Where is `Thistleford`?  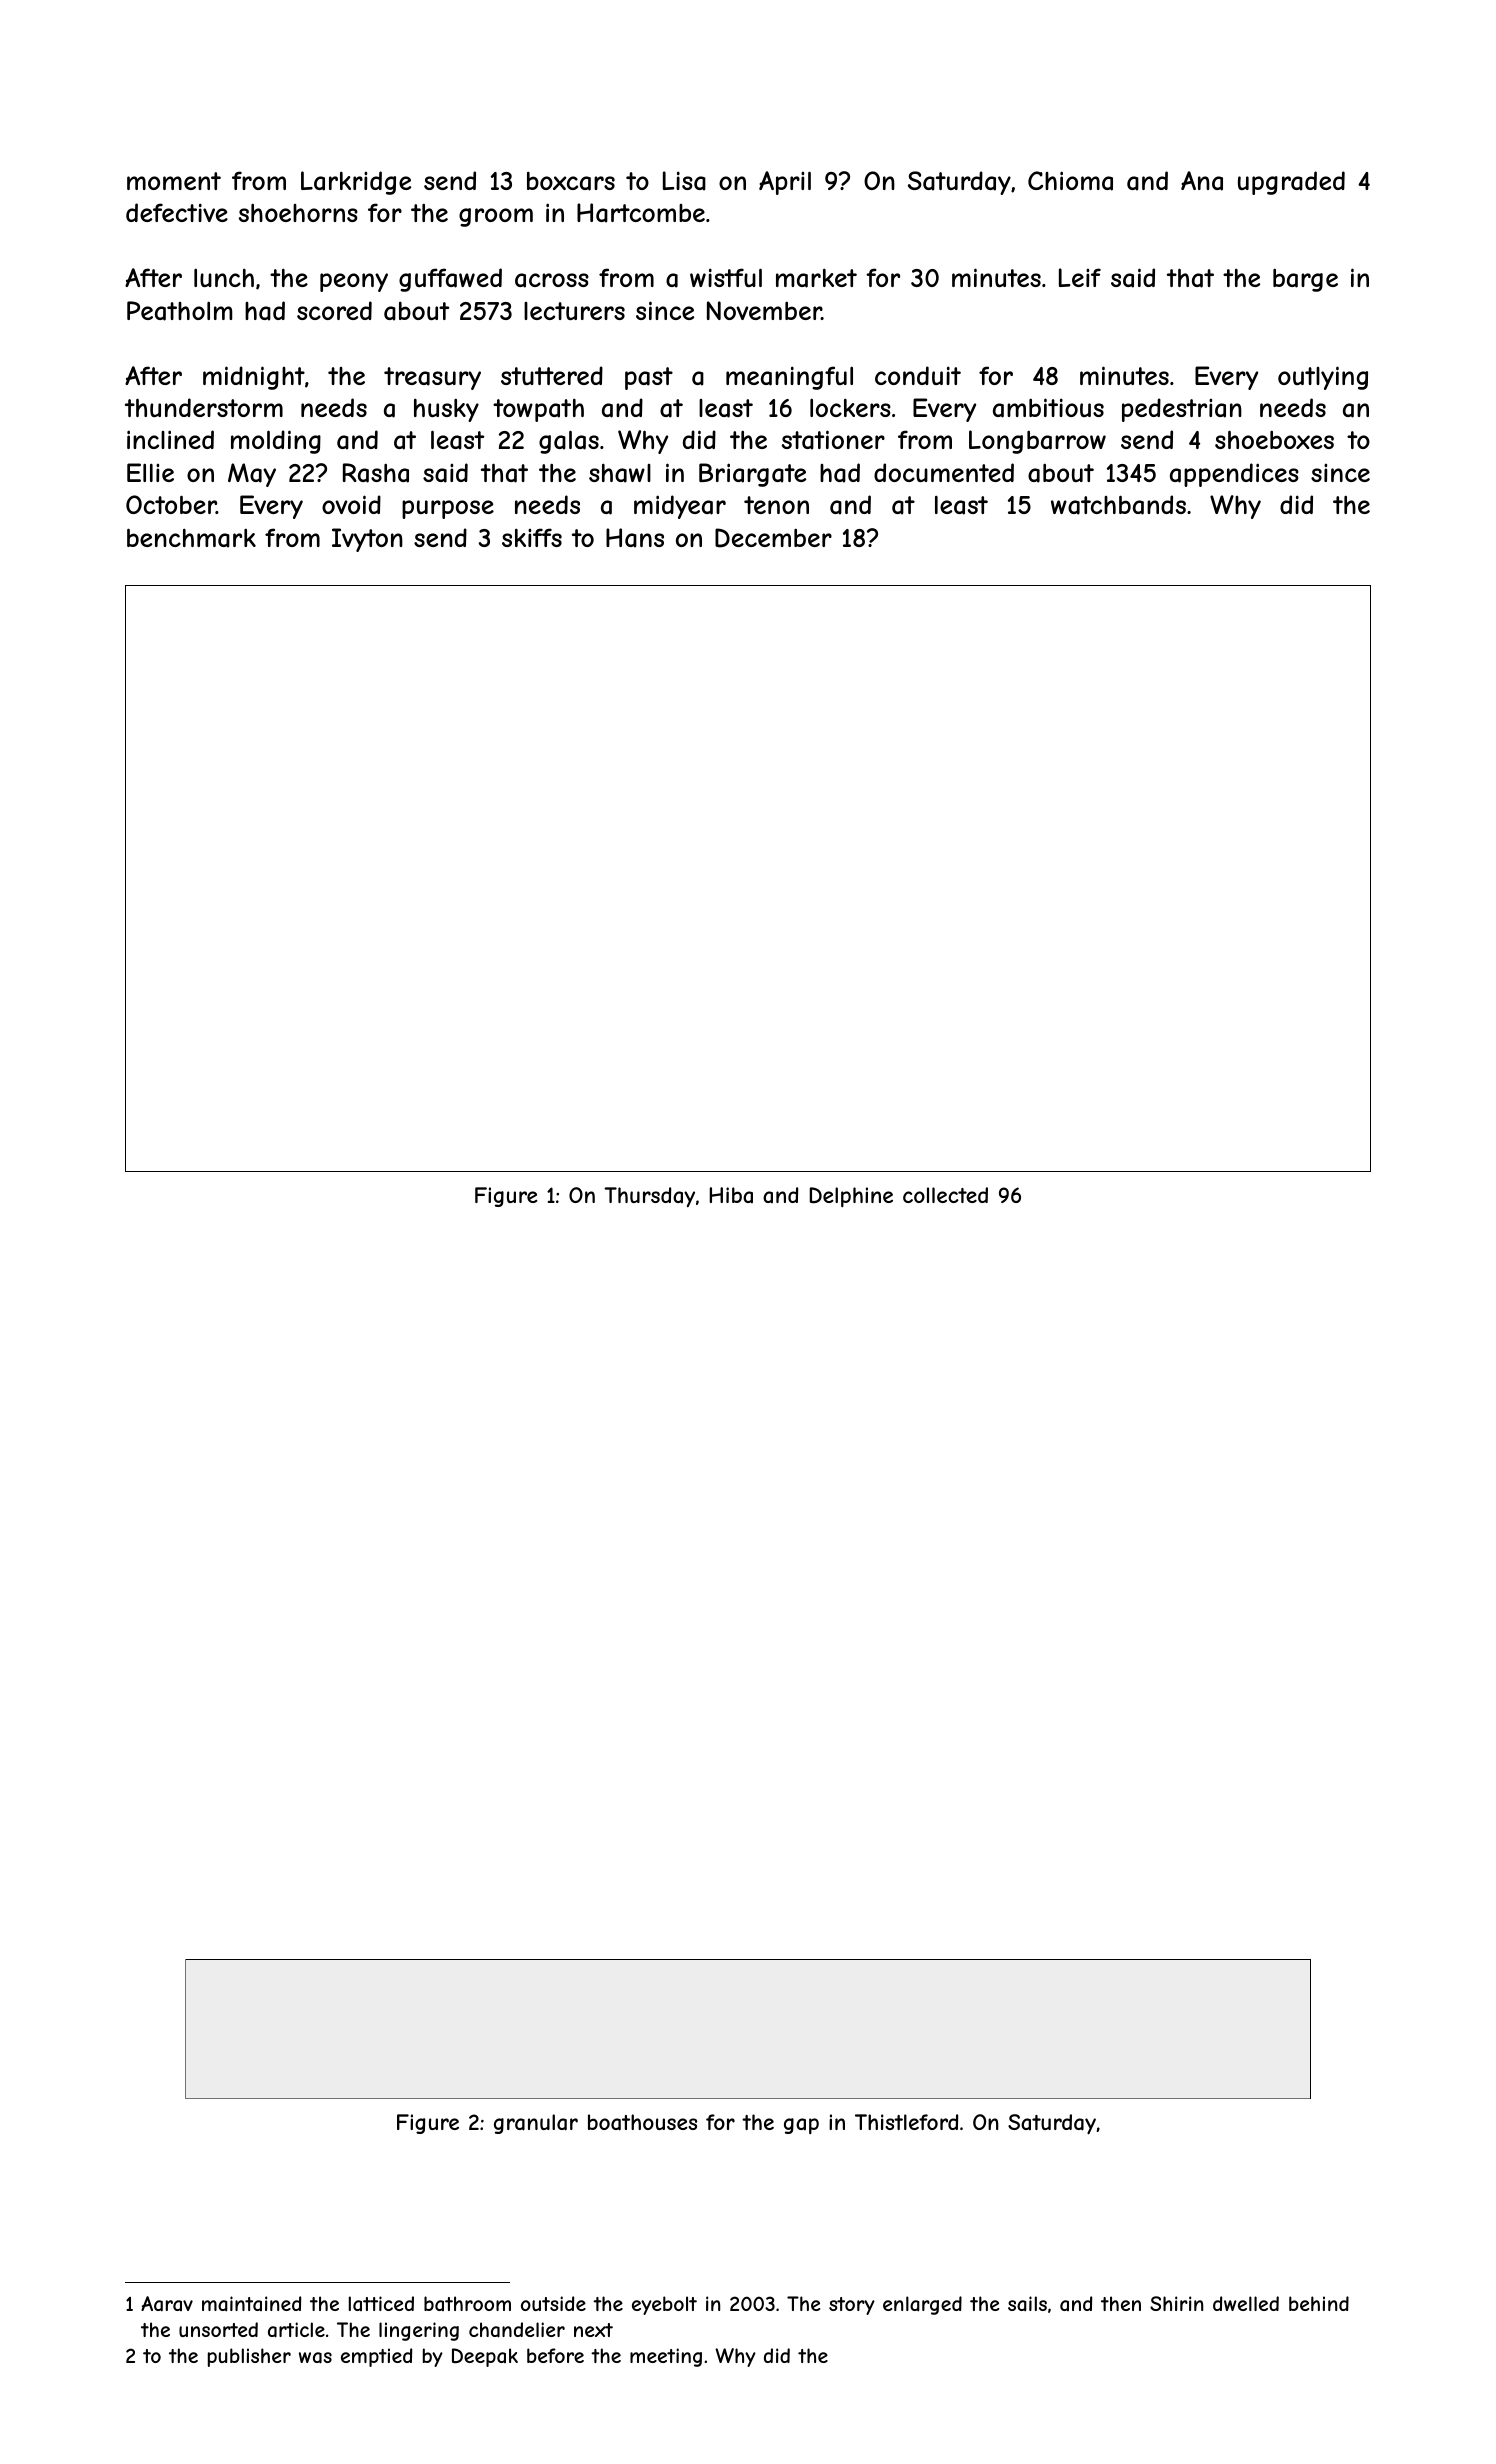 Thistleford is located at coordinates (906, 2122).
